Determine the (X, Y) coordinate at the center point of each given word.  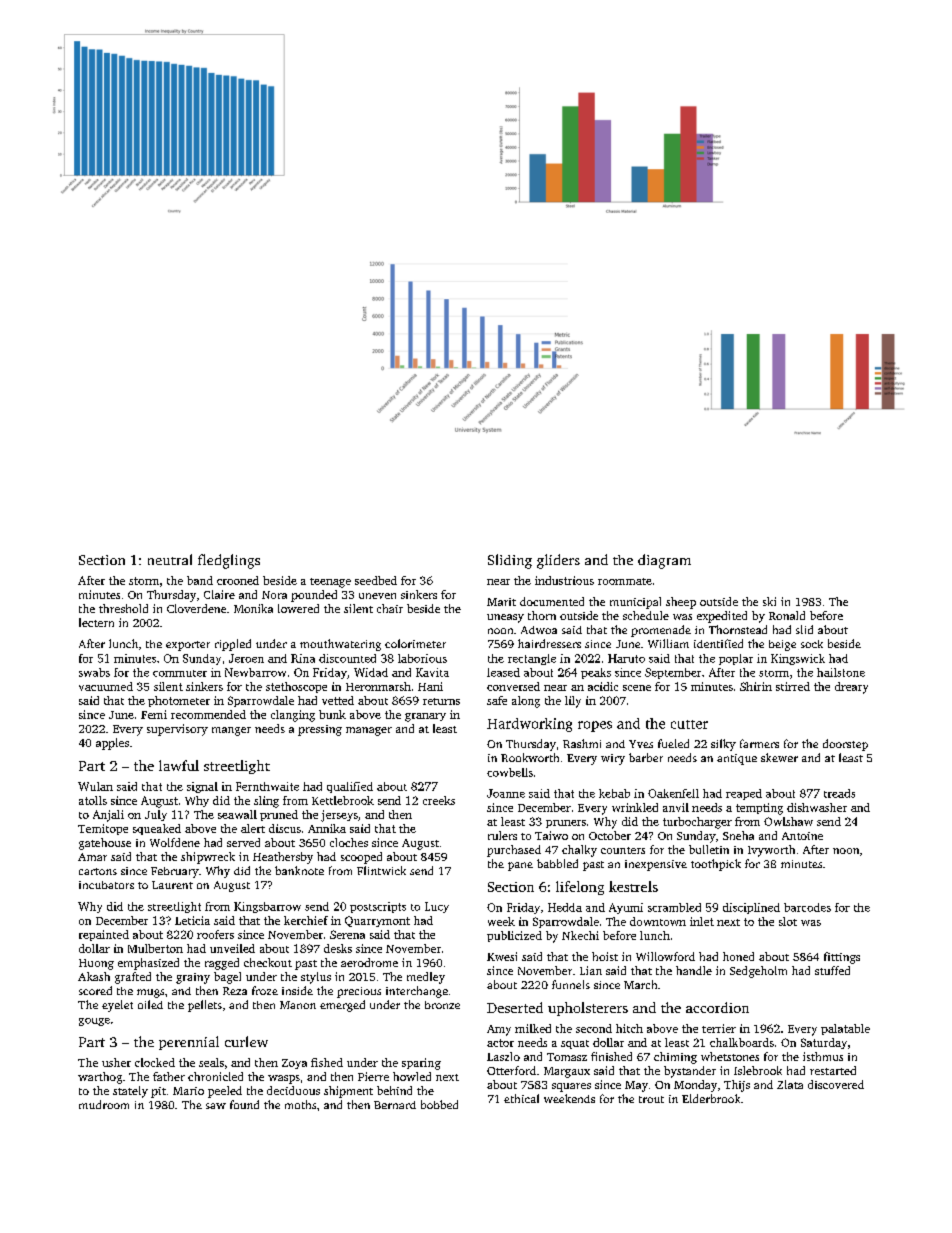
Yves (641, 744)
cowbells (510, 772)
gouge (94, 1022)
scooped (361, 858)
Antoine (802, 836)
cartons (98, 871)
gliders (558, 561)
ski (769, 601)
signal (202, 787)
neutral (170, 559)
